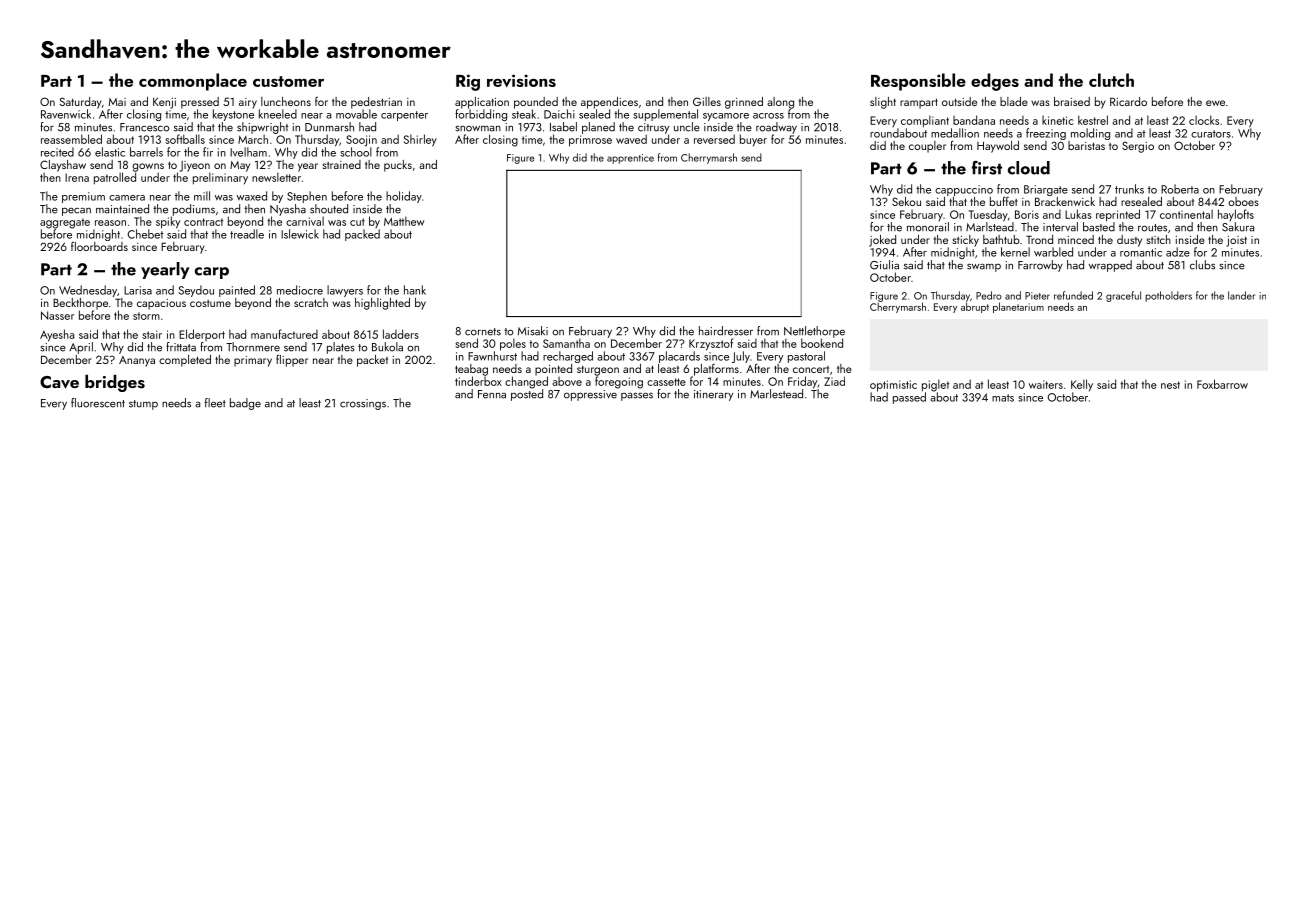 The width and height of the document is (1308, 924). What do you see at coordinates (741, 357) in the document?
I see `July` at bounding box center [741, 357].
